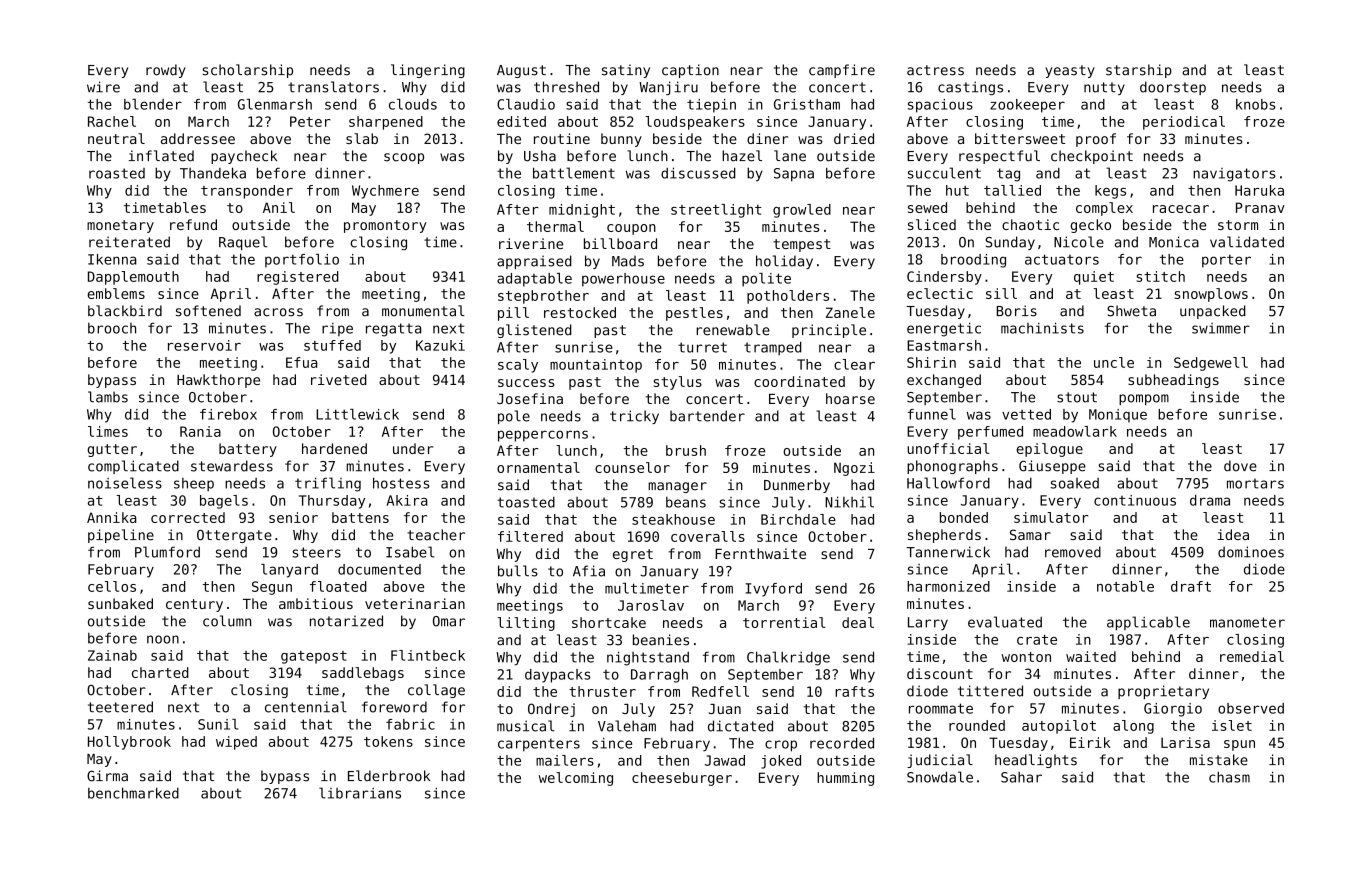 The image size is (1372, 887). Describe the element at coordinates (540, 156) in the screenshot. I see `Usha` at that location.
